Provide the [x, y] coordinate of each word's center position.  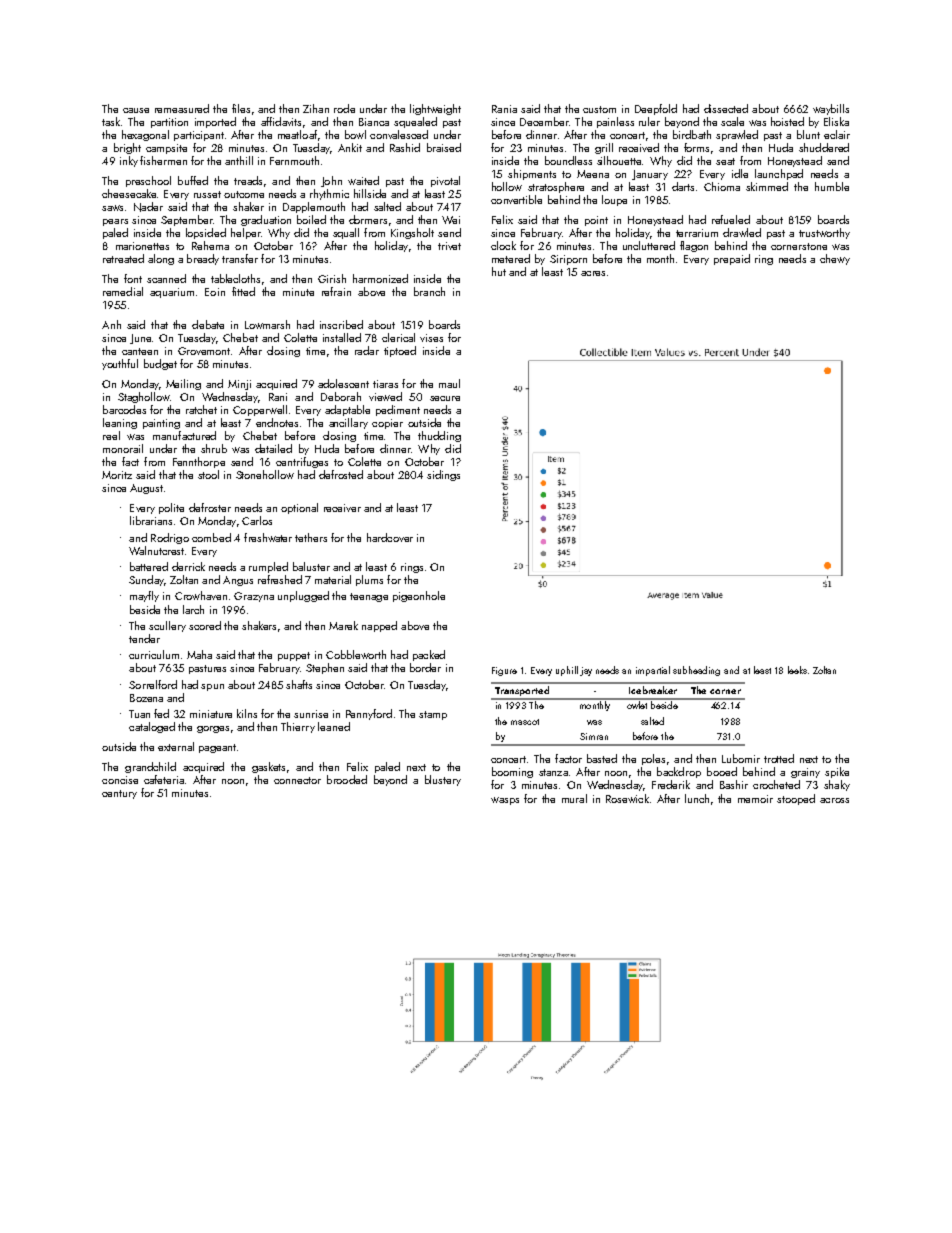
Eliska [836, 121]
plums [369, 580]
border [425, 667]
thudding [439, 436]
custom [599, 109]
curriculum [154, 654]
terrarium [697, 233]
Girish [332, 278]
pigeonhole [419, 596]
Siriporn [568, 260]
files [241, 108]
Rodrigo [170, 538]
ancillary [348, 423]
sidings [443, 475]
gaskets [268, 767]
